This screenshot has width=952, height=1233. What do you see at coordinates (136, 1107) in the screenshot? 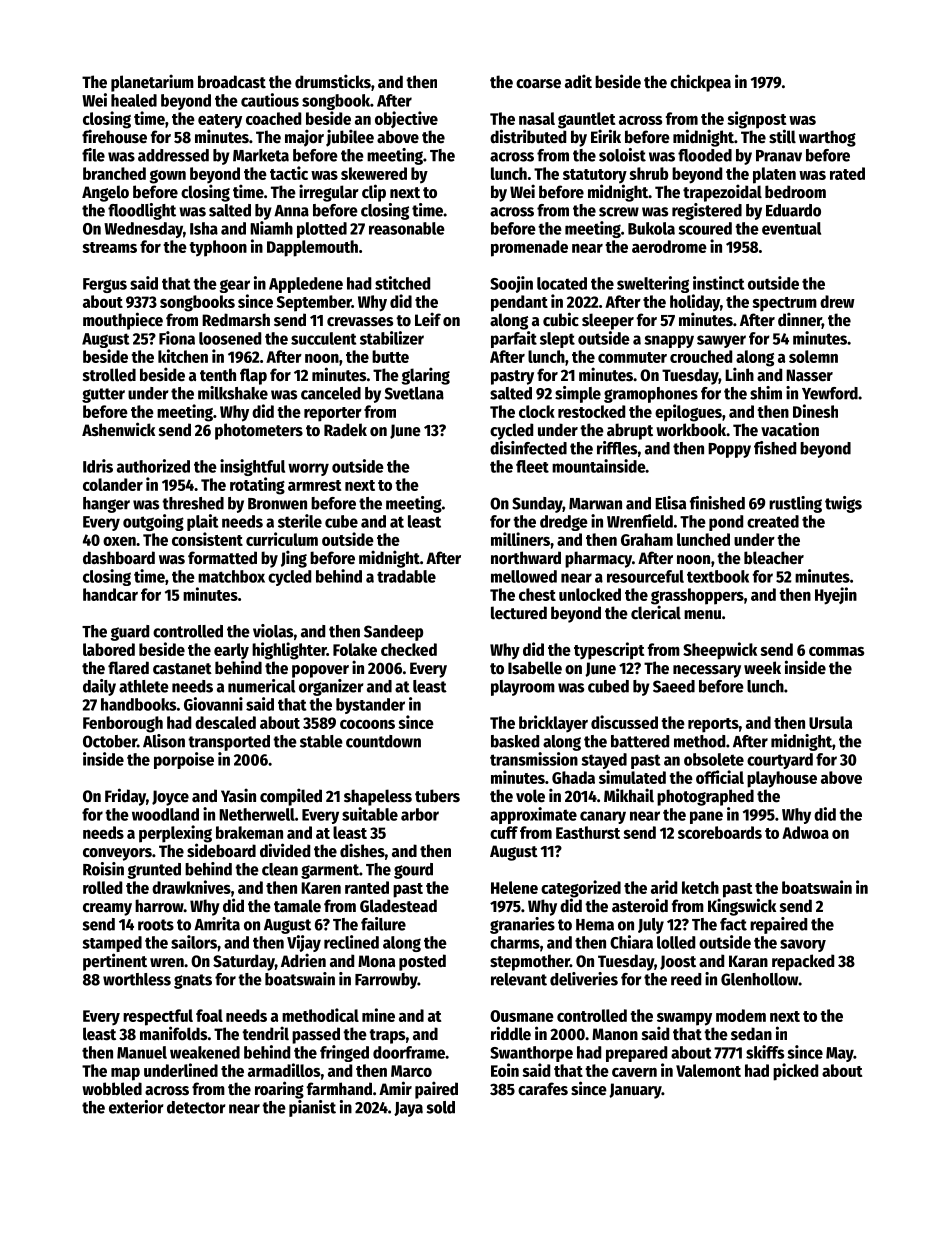
I see `exterior` at bounding box center [136, 1107].
